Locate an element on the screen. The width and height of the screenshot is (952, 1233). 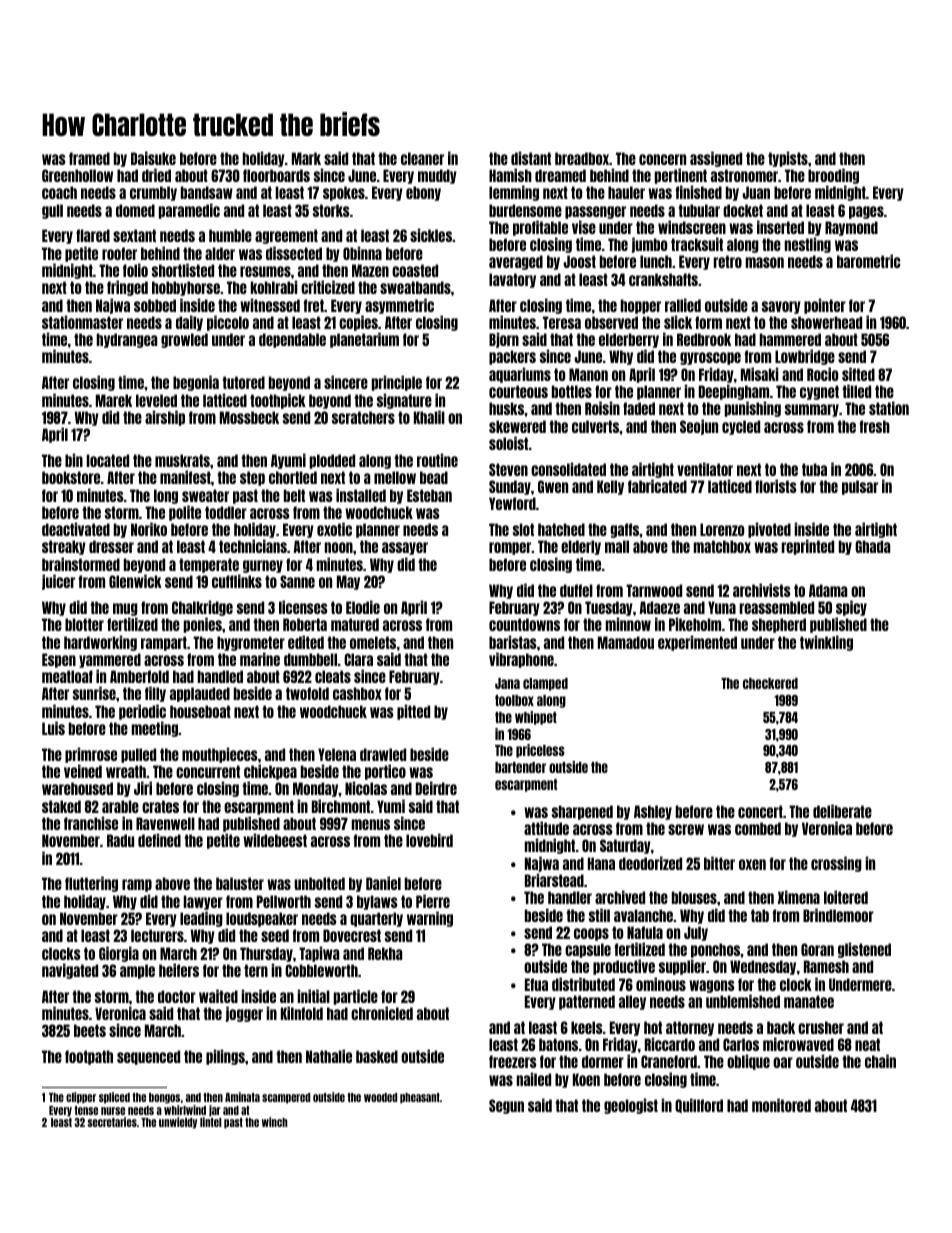
Mamadou is located at coordinates (626, 642).
